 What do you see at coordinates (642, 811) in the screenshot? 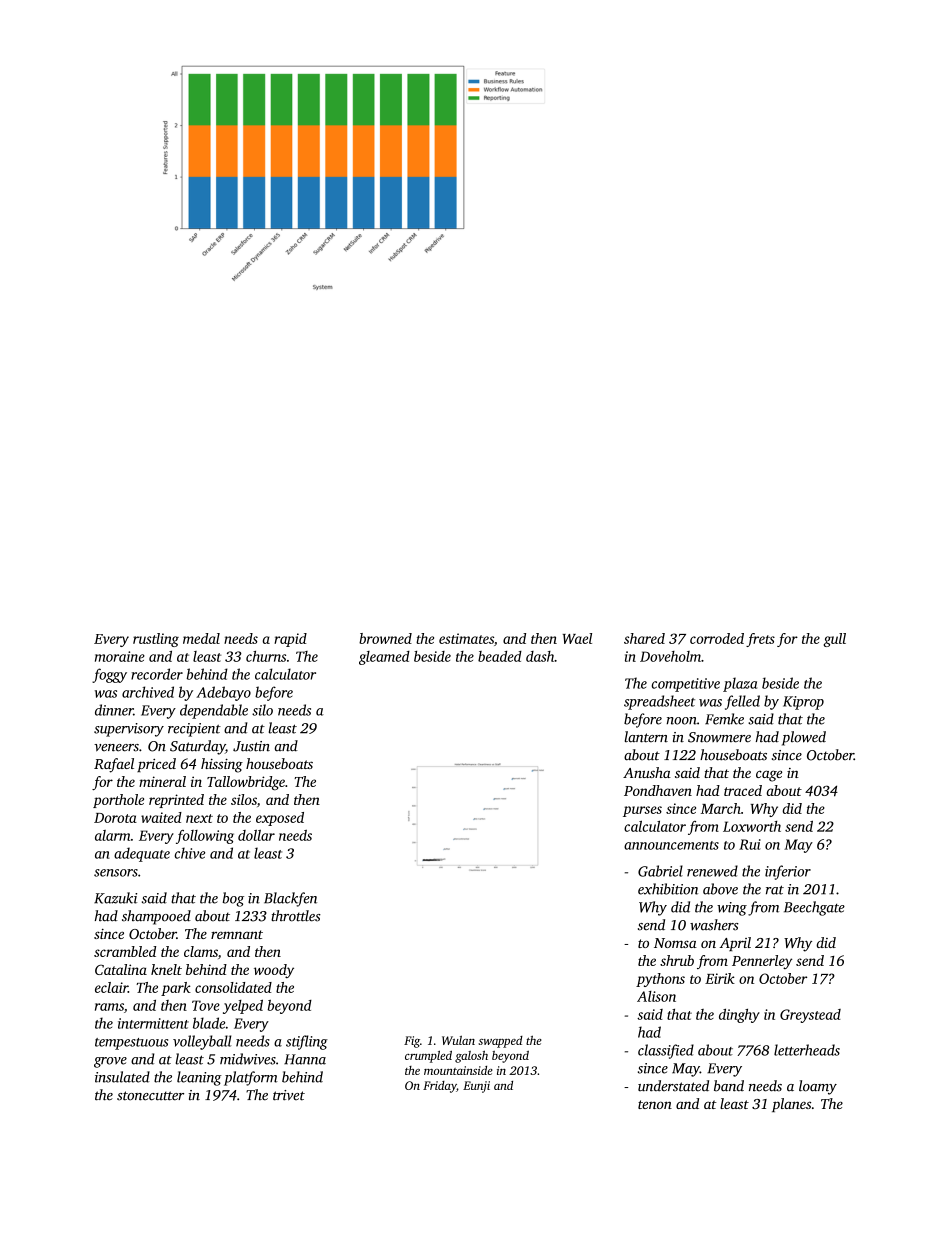
I see `purses` at bounding box center [642, 811].
